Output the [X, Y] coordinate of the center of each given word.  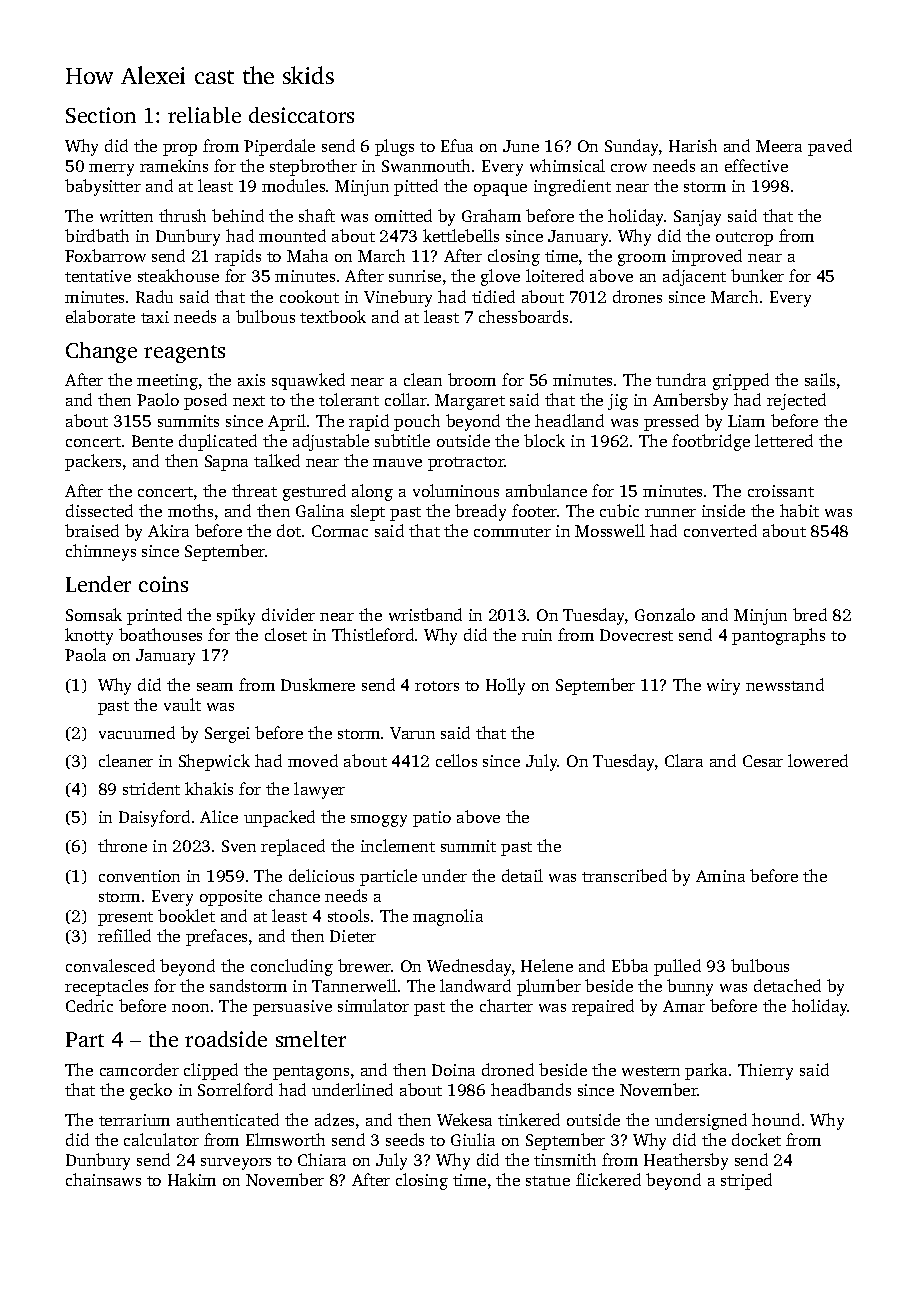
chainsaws [103, 1179]
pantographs [778, 636]
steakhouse [178, 275]
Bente [152, 441]
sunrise [415, 276]
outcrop [744, 239]
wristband [425, 614]
